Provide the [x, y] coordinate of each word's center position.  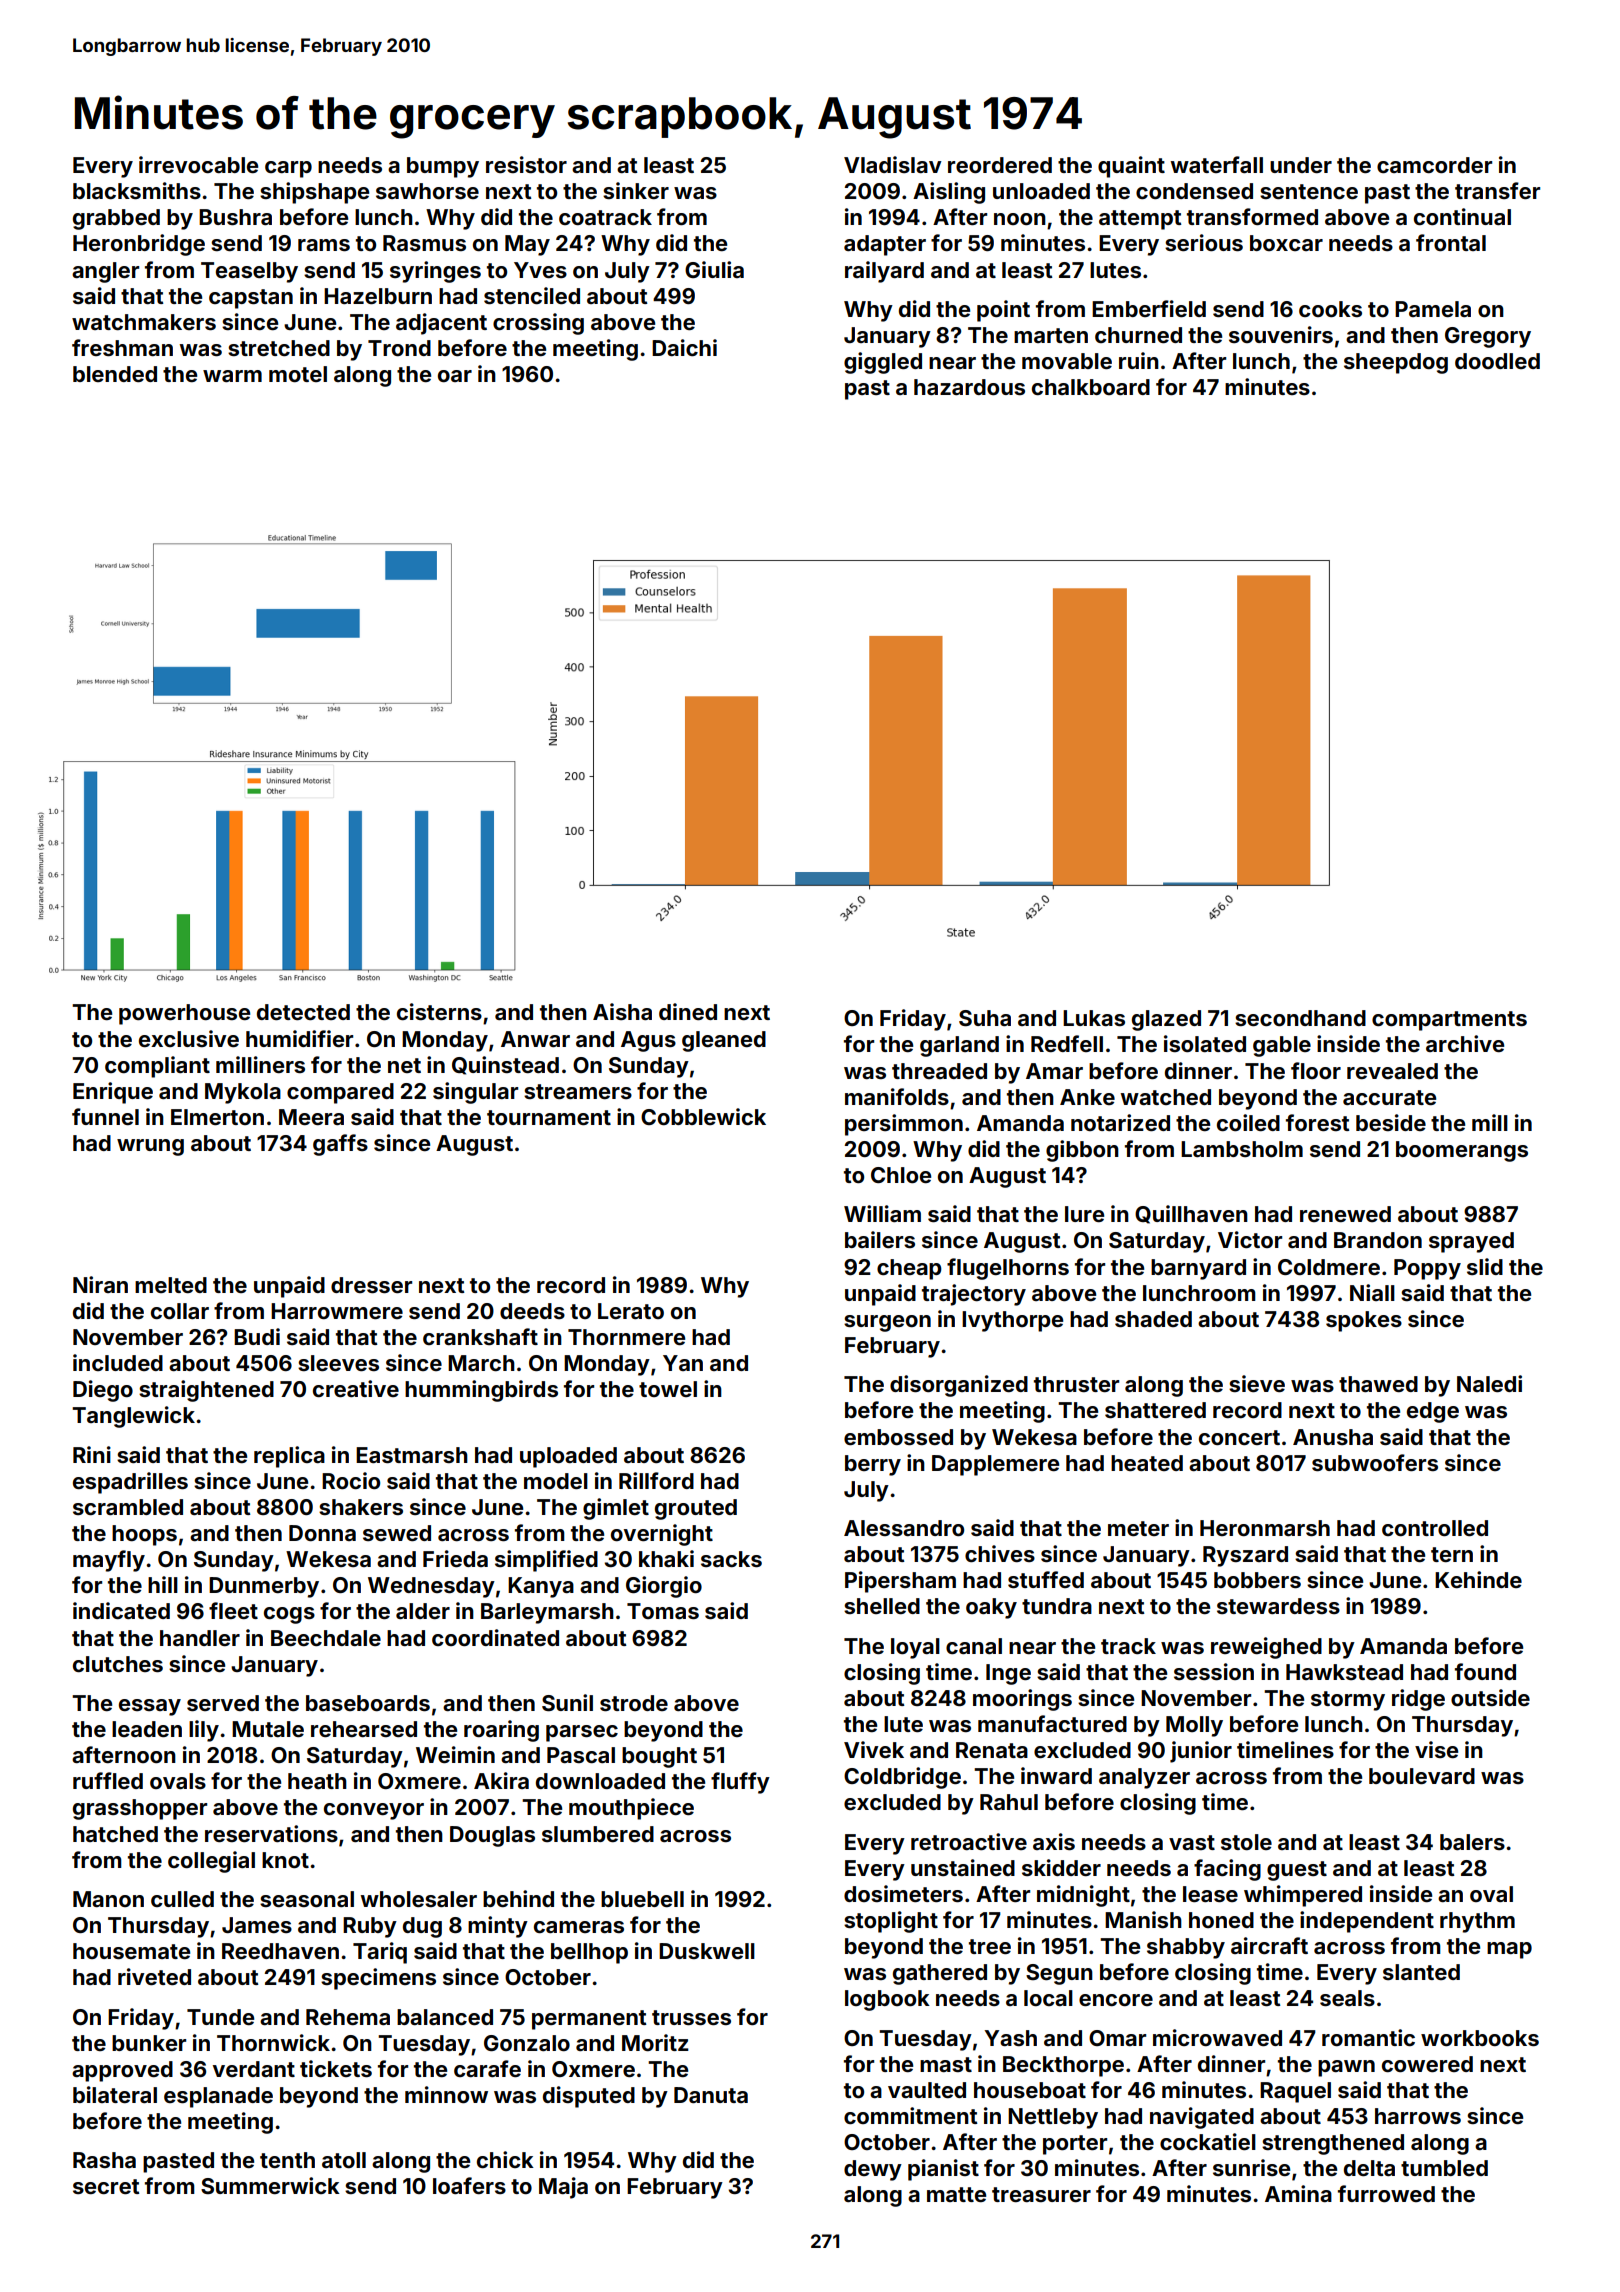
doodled [1497, 361]
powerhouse [184, 1014]
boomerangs [1462, 1151]
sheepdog [1396, 363]
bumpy [443, 167]
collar [180, 1311]
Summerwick [270, 2185]
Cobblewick [703, 1116]
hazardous [969, 387]
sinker [636, 190]
